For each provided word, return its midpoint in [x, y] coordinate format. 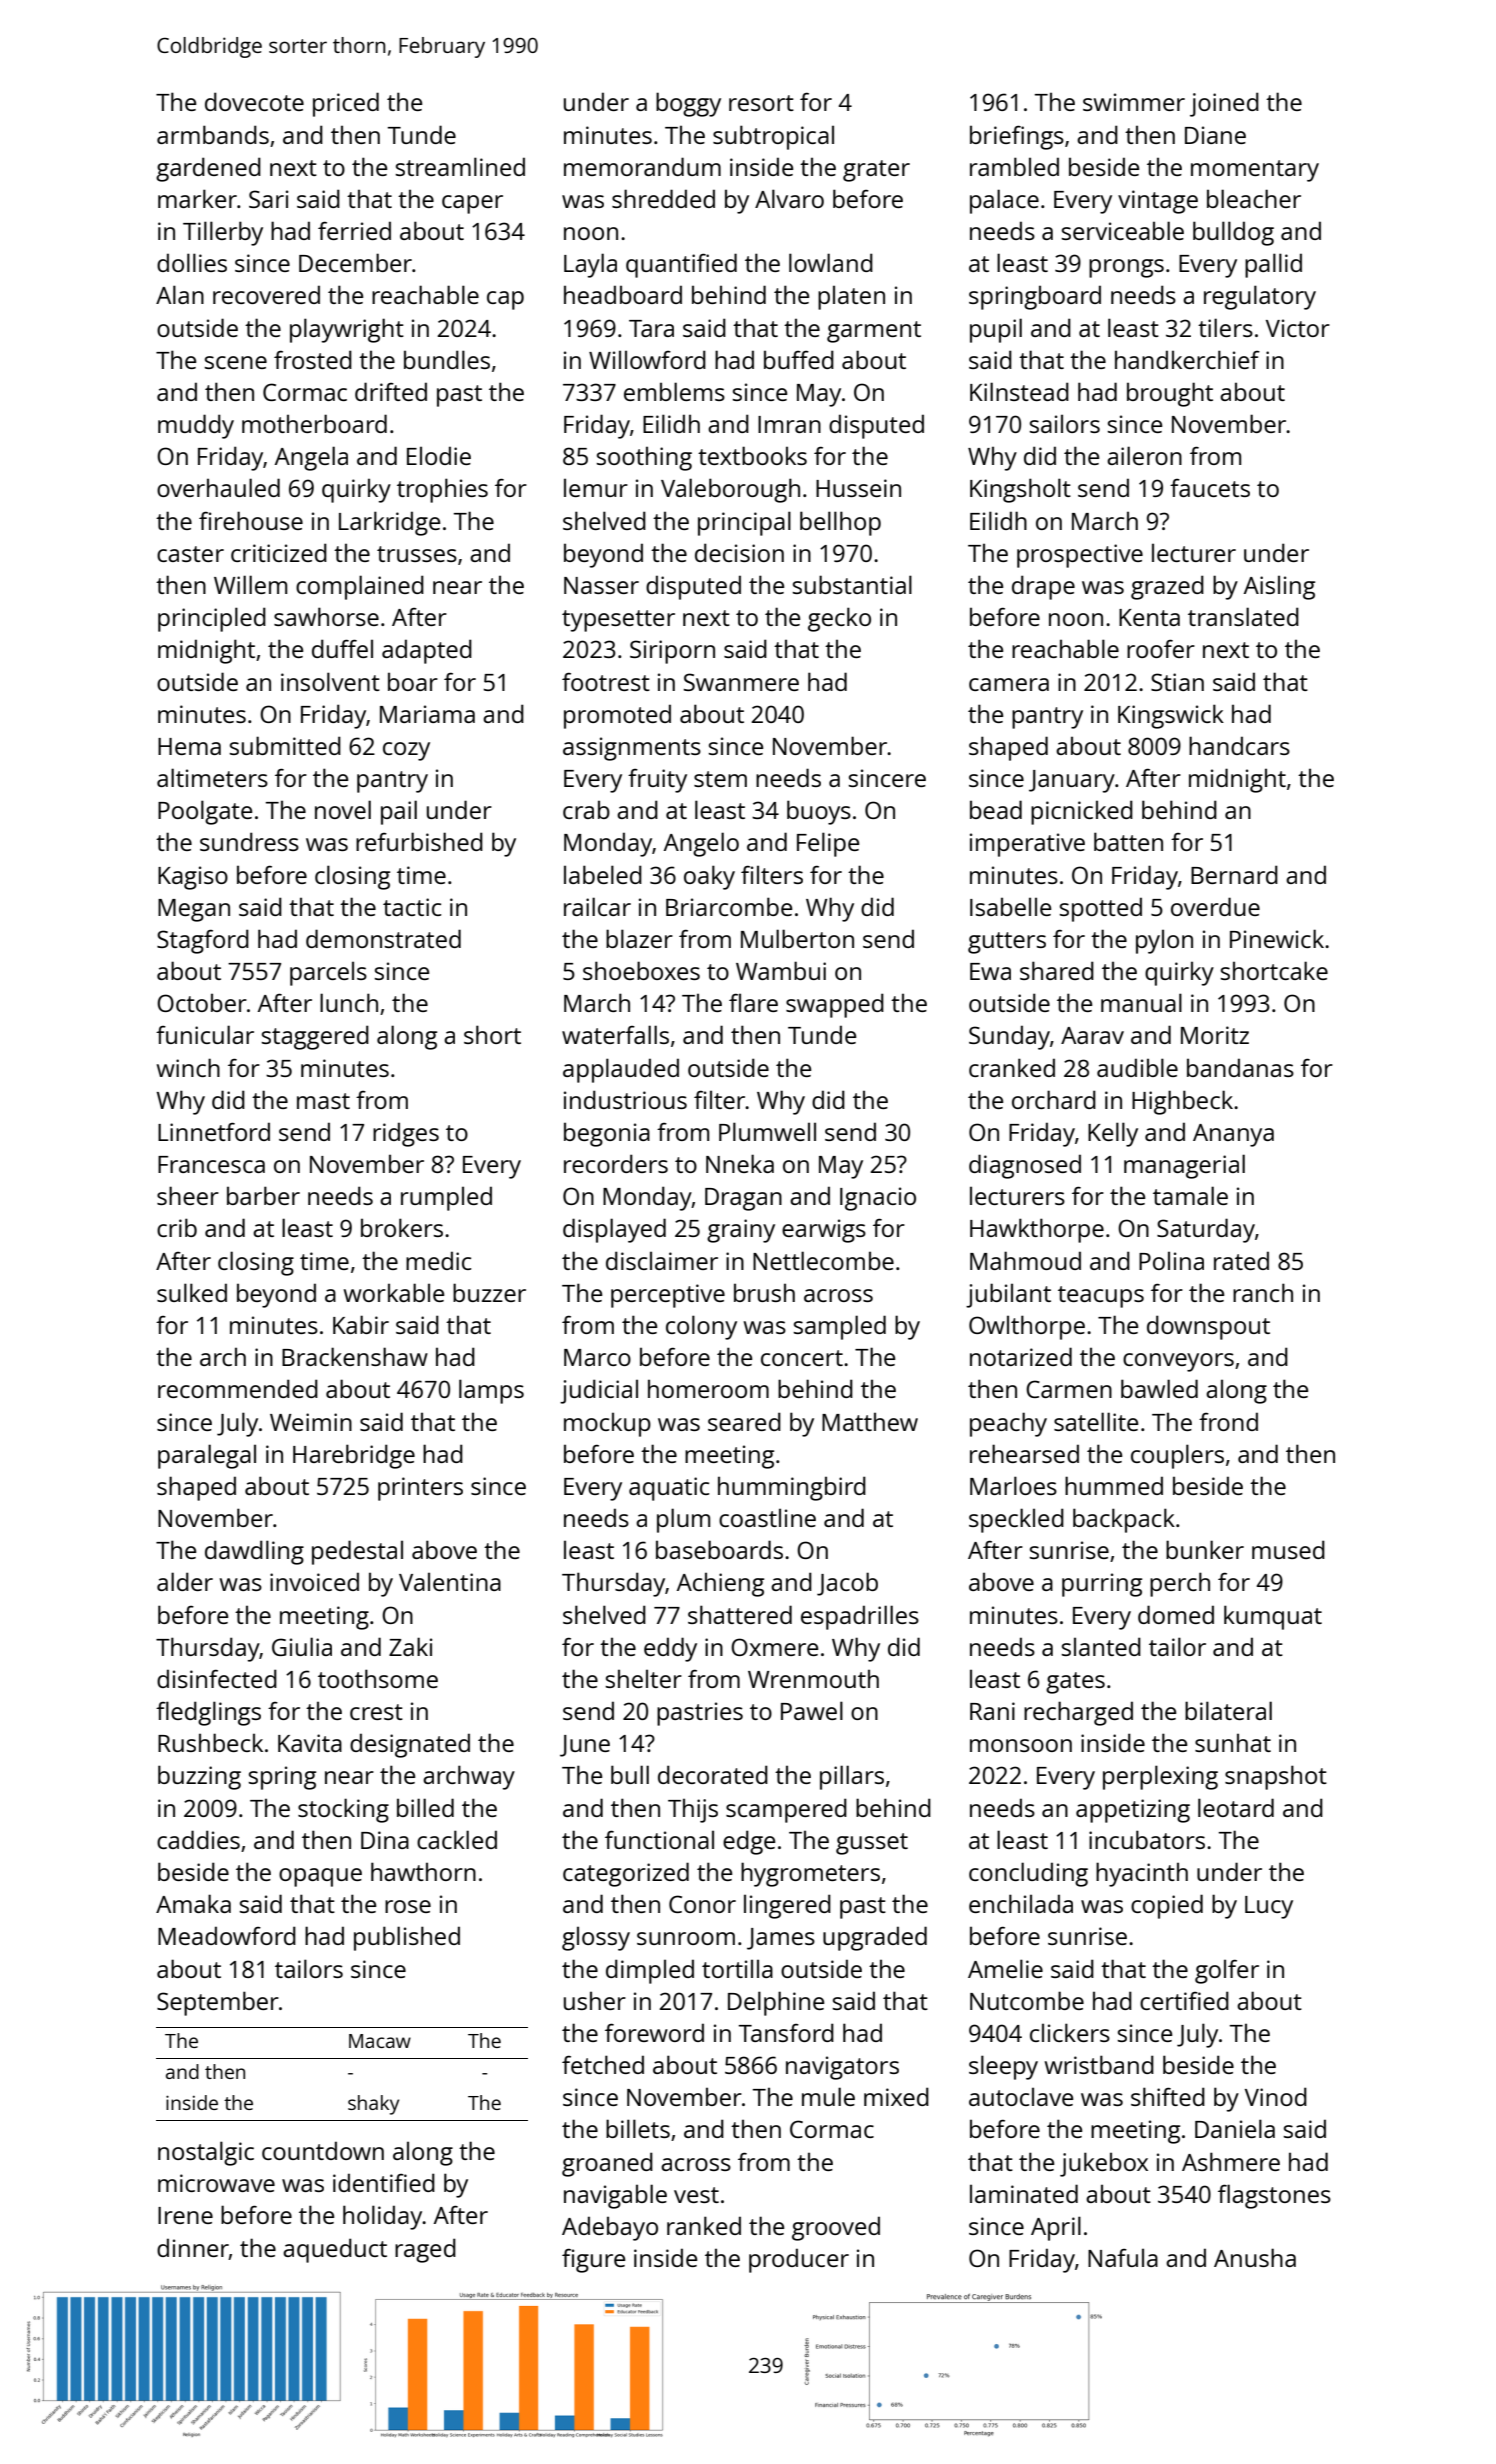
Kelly [1113, 1134]
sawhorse [326, 616]
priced [346, 104]
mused [1288, 1549]
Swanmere [741, 682]
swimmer [1134, 102]
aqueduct [335, 2250]
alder [185, 1581]
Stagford [203, 941]
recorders [616, 1163]
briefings [1017, 137]
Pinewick [1277, 938]
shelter [644, 1679]
